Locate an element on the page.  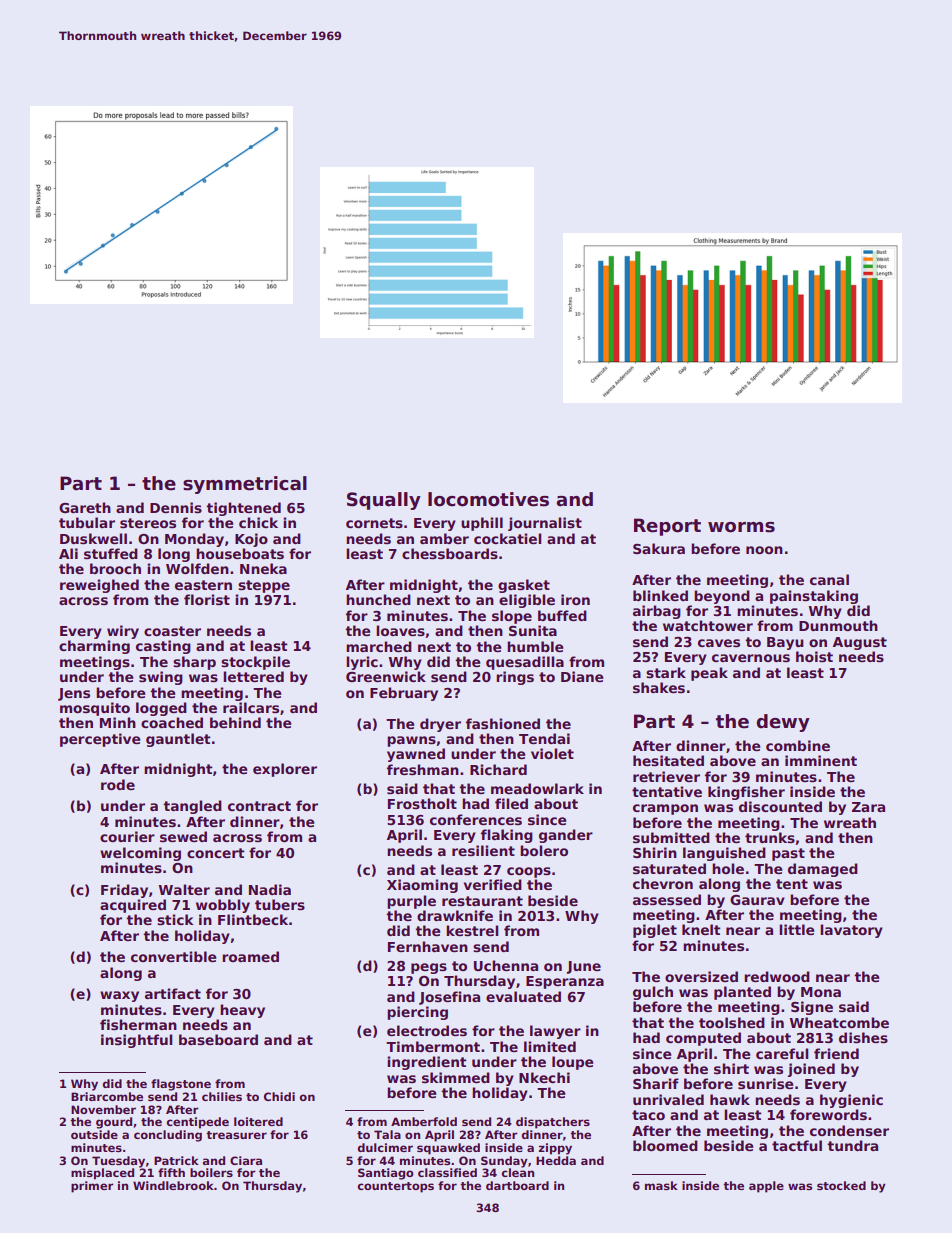
skimmed is located at coordinates (456, 1077).
